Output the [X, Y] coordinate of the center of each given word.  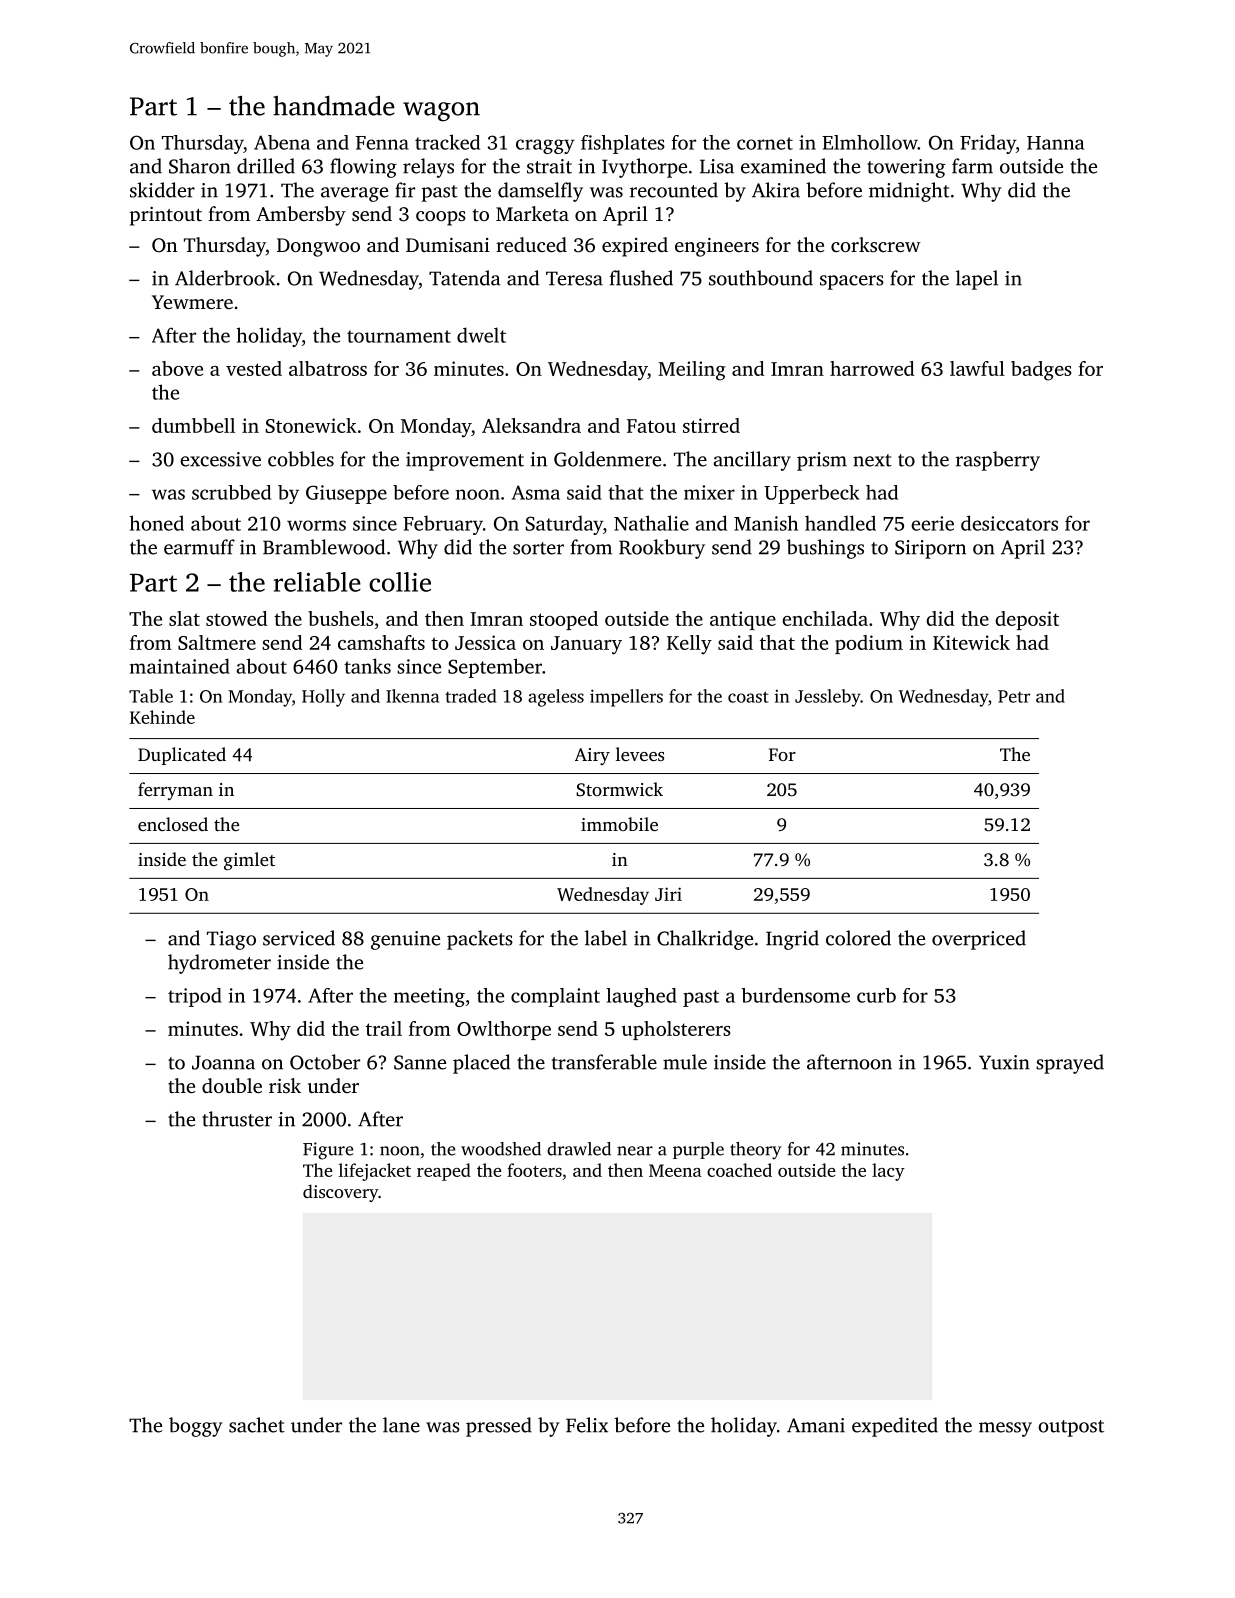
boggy [195, 1427]
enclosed [173, 824]
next [872, 460]
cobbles [301, 459]
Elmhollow [870, 142]
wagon [441, 112]
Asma [536, 492]
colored [858, 938]
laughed [641, 997]
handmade [334, 106]
